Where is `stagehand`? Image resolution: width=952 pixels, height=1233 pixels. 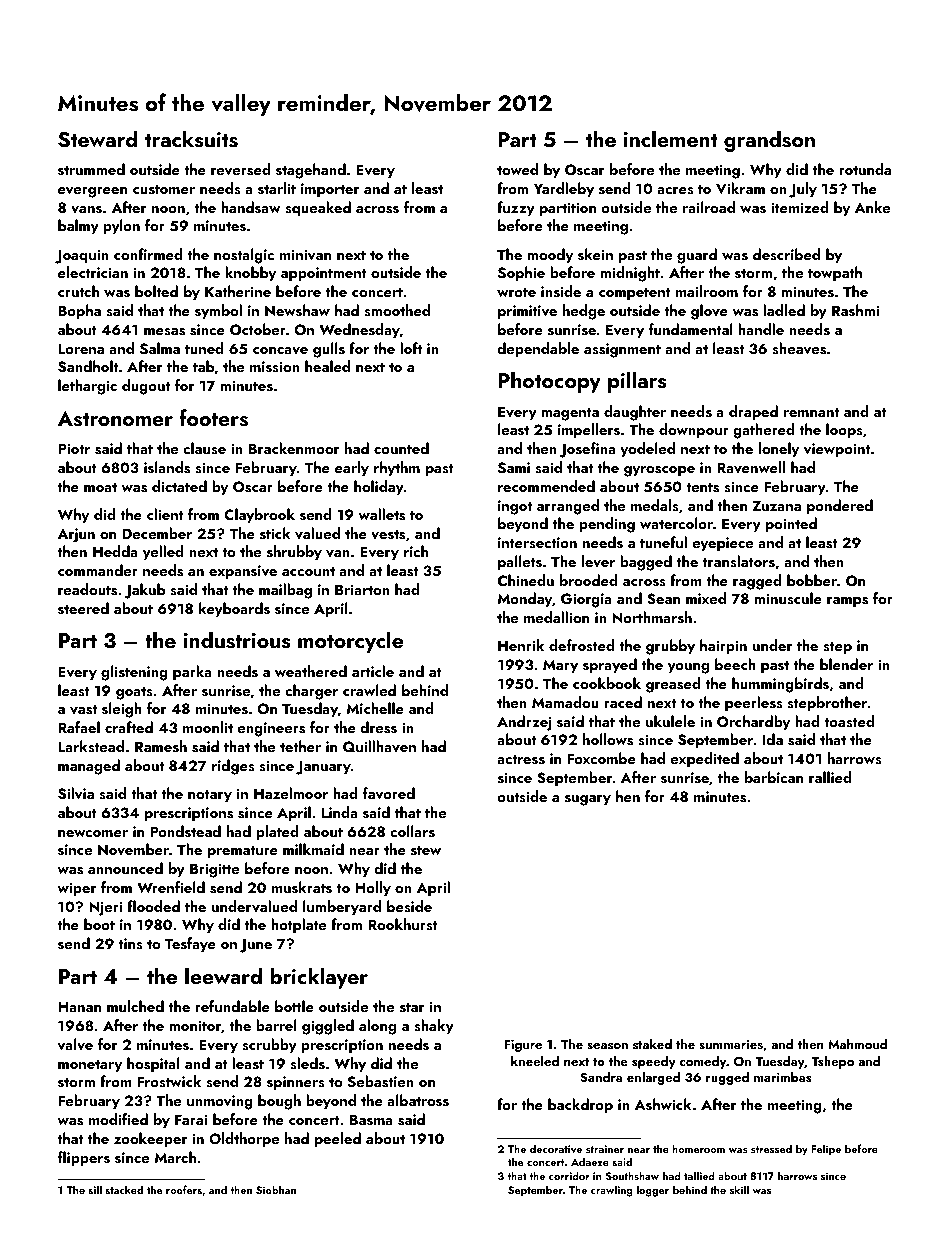 stagehand is located at coordinates (311, 171).
